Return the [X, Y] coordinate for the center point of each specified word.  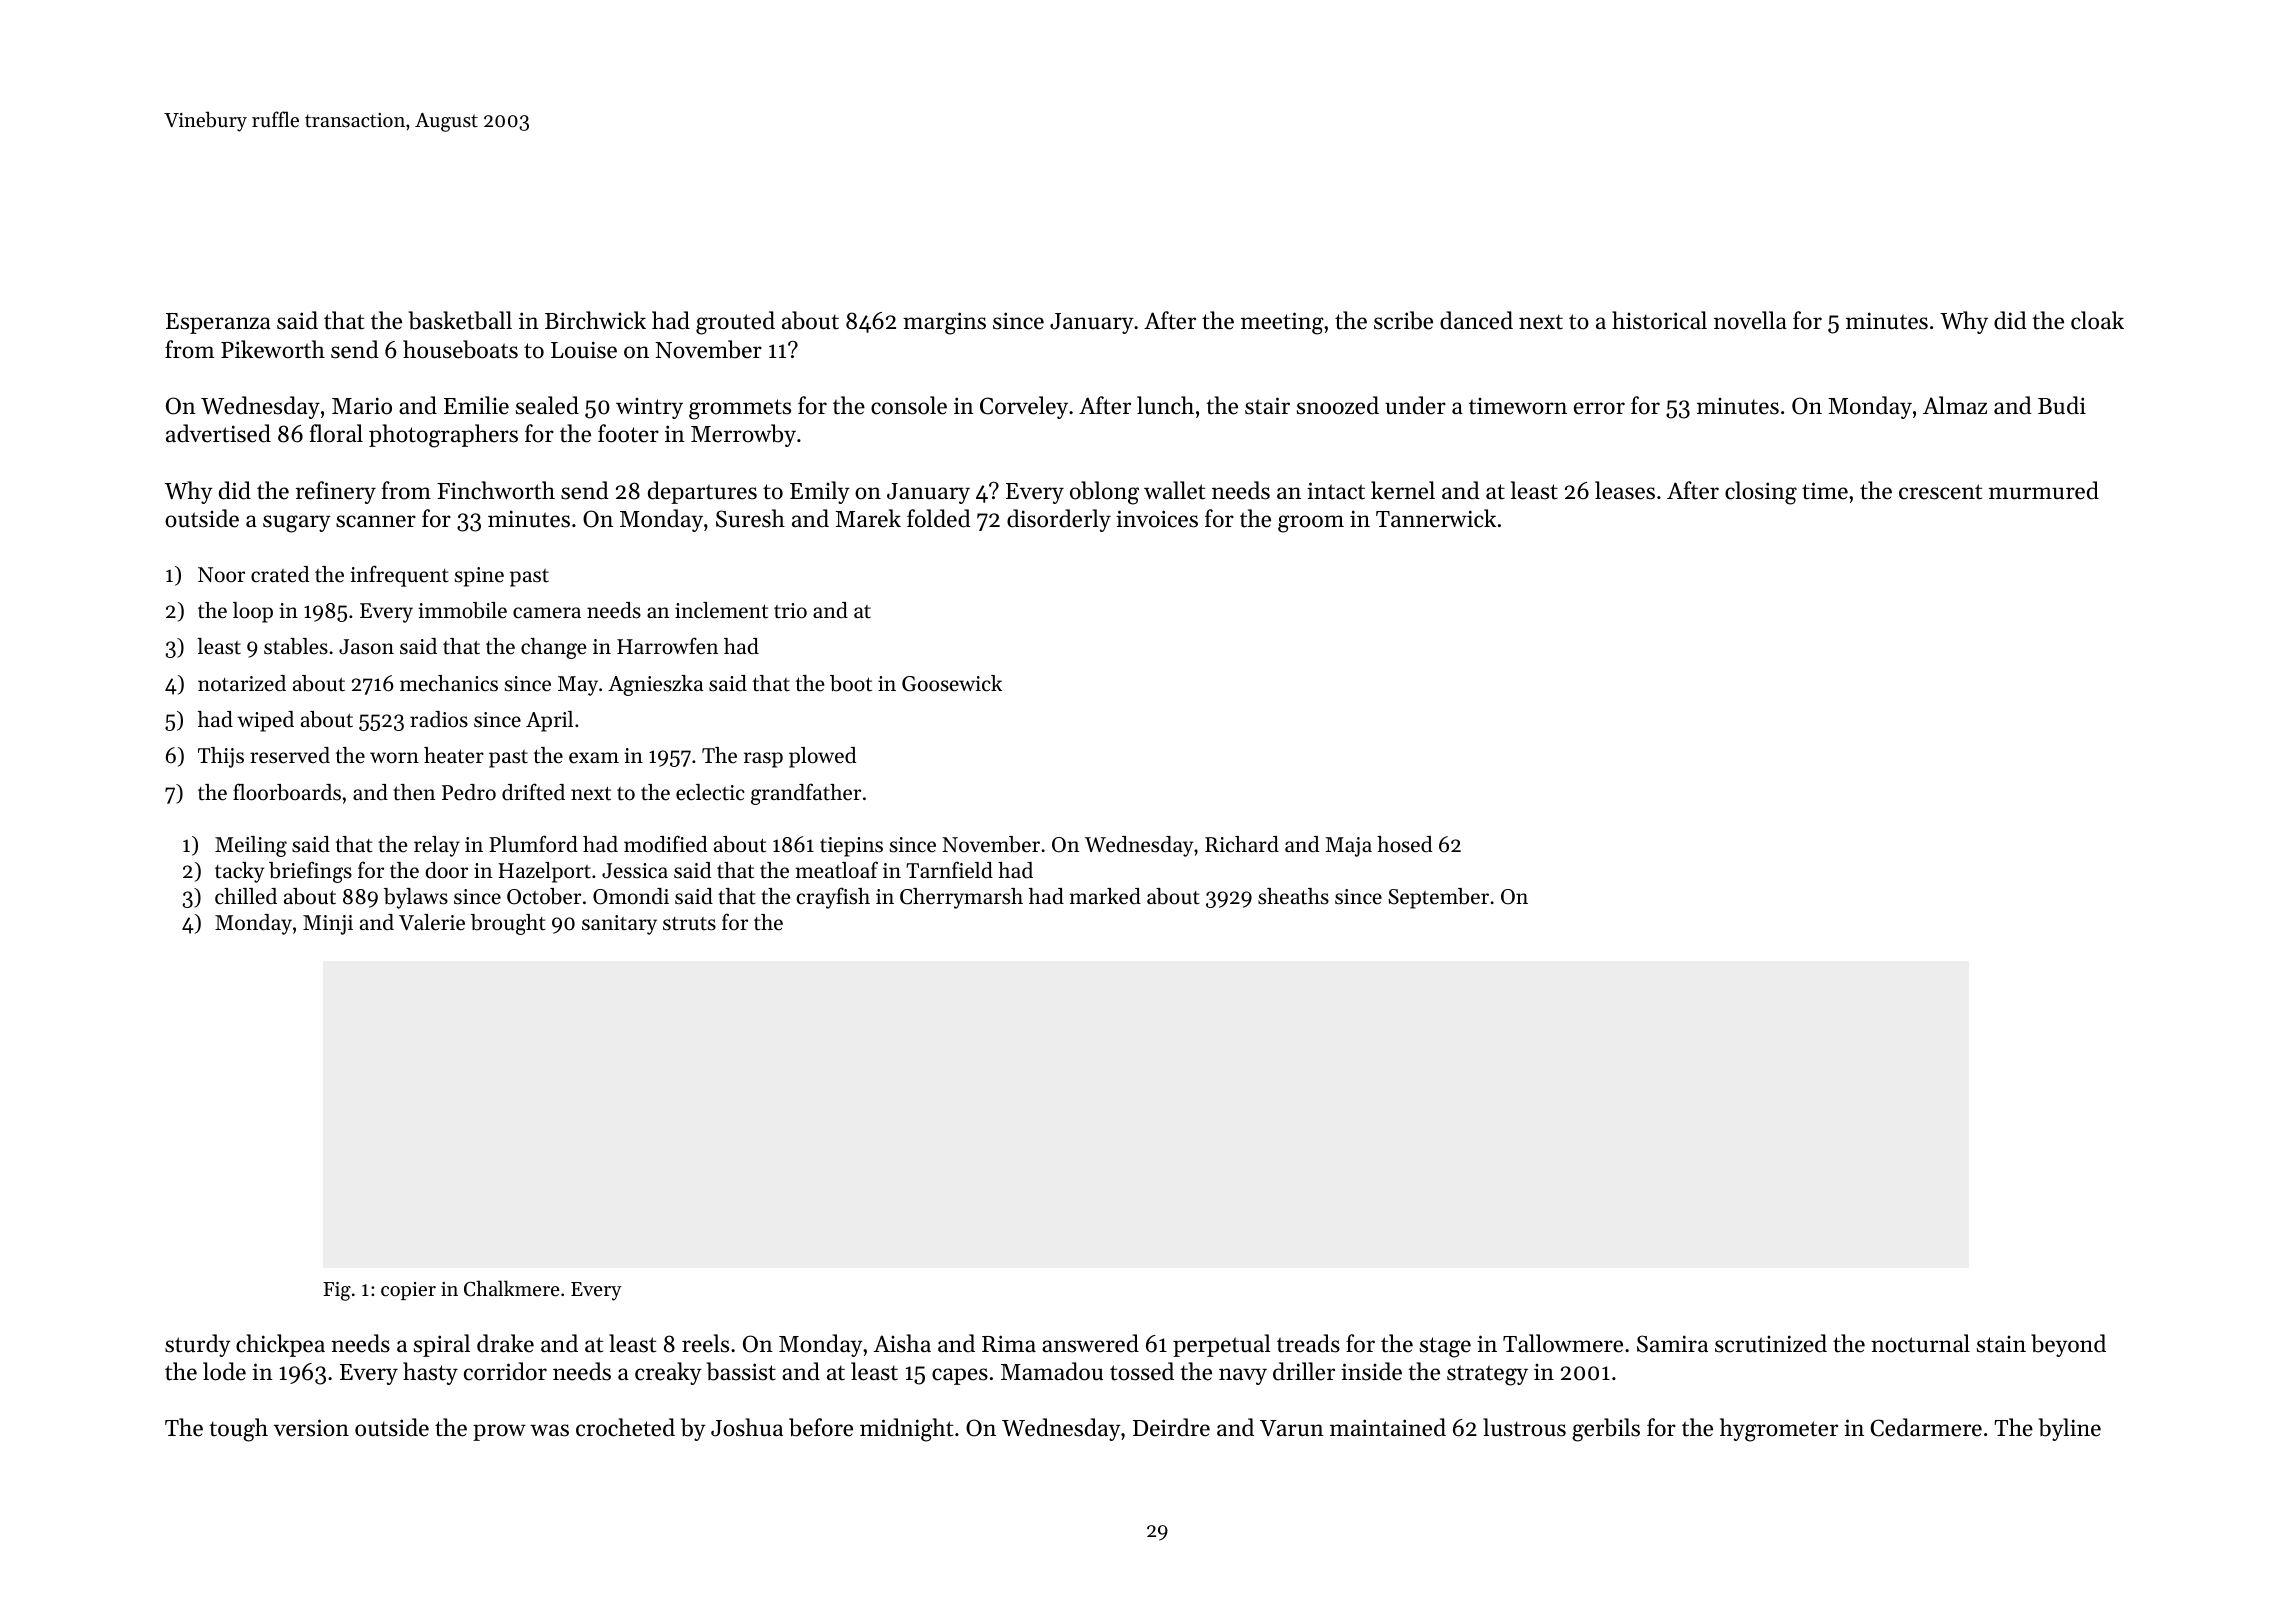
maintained [1388, 1427]
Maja [1349, 847]
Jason [366, 647]
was [549, 1430]
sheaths [1293, 896]
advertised [218, 433]
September [1438, 898]
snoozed [1338, 405]
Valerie [432, 922]
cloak [2097, 320]
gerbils [1606, 1430]
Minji [328, 925]
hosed [1404, 844]
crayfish [833, 898]
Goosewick [952, 683]
